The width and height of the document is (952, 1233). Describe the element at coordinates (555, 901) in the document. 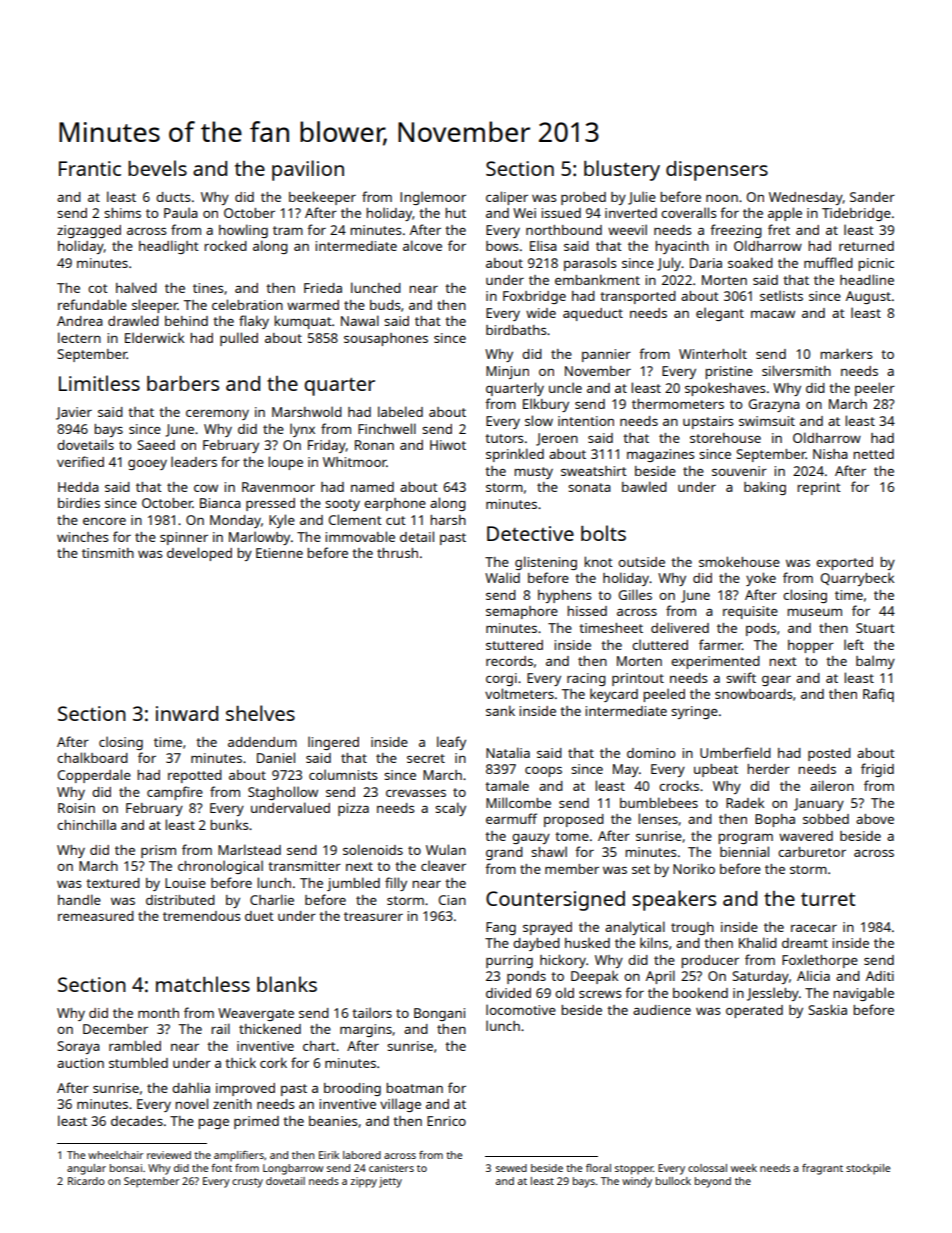

I see `Countersigned` at that location.
